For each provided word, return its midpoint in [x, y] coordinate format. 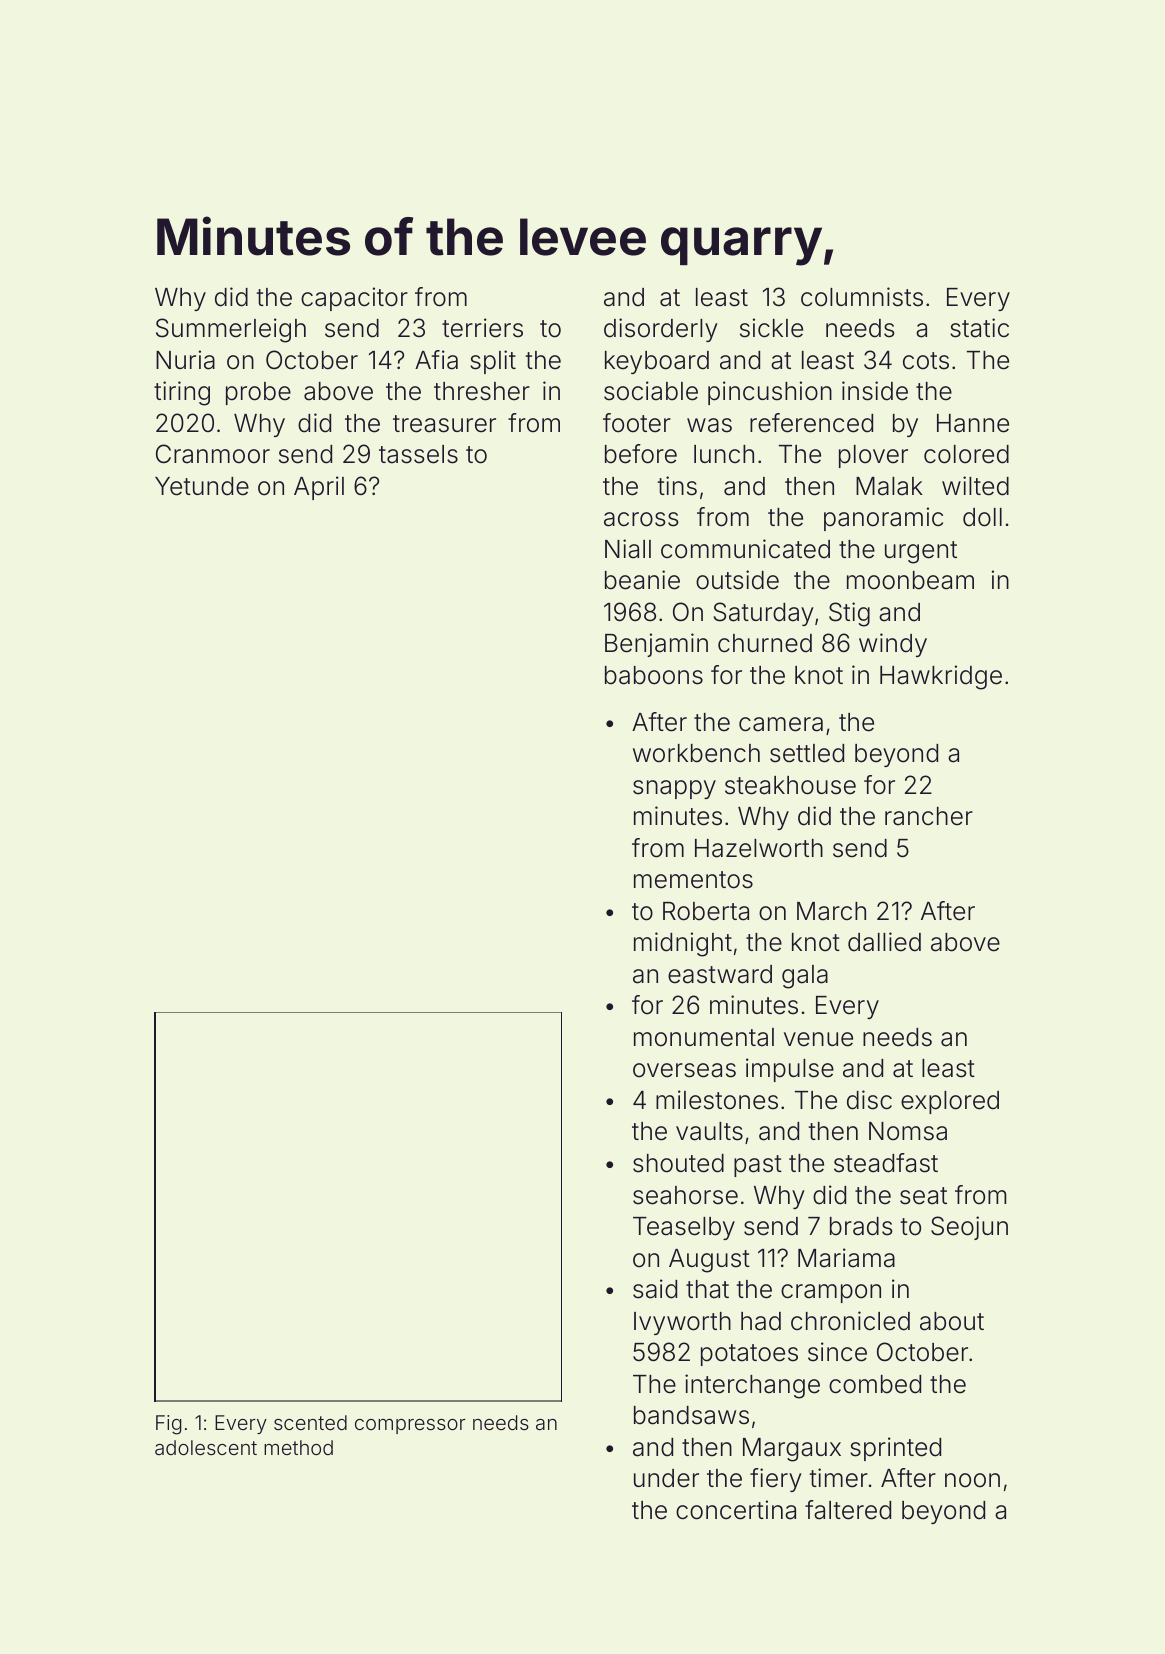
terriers [482, 328]
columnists [862, 297]
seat [923, 1196]
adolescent [206, 1447]
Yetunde [202, 486]
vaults [709, 1131]
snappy [674, 789]
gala [805, 977]
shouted [678, 1163]
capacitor [354, 299]
